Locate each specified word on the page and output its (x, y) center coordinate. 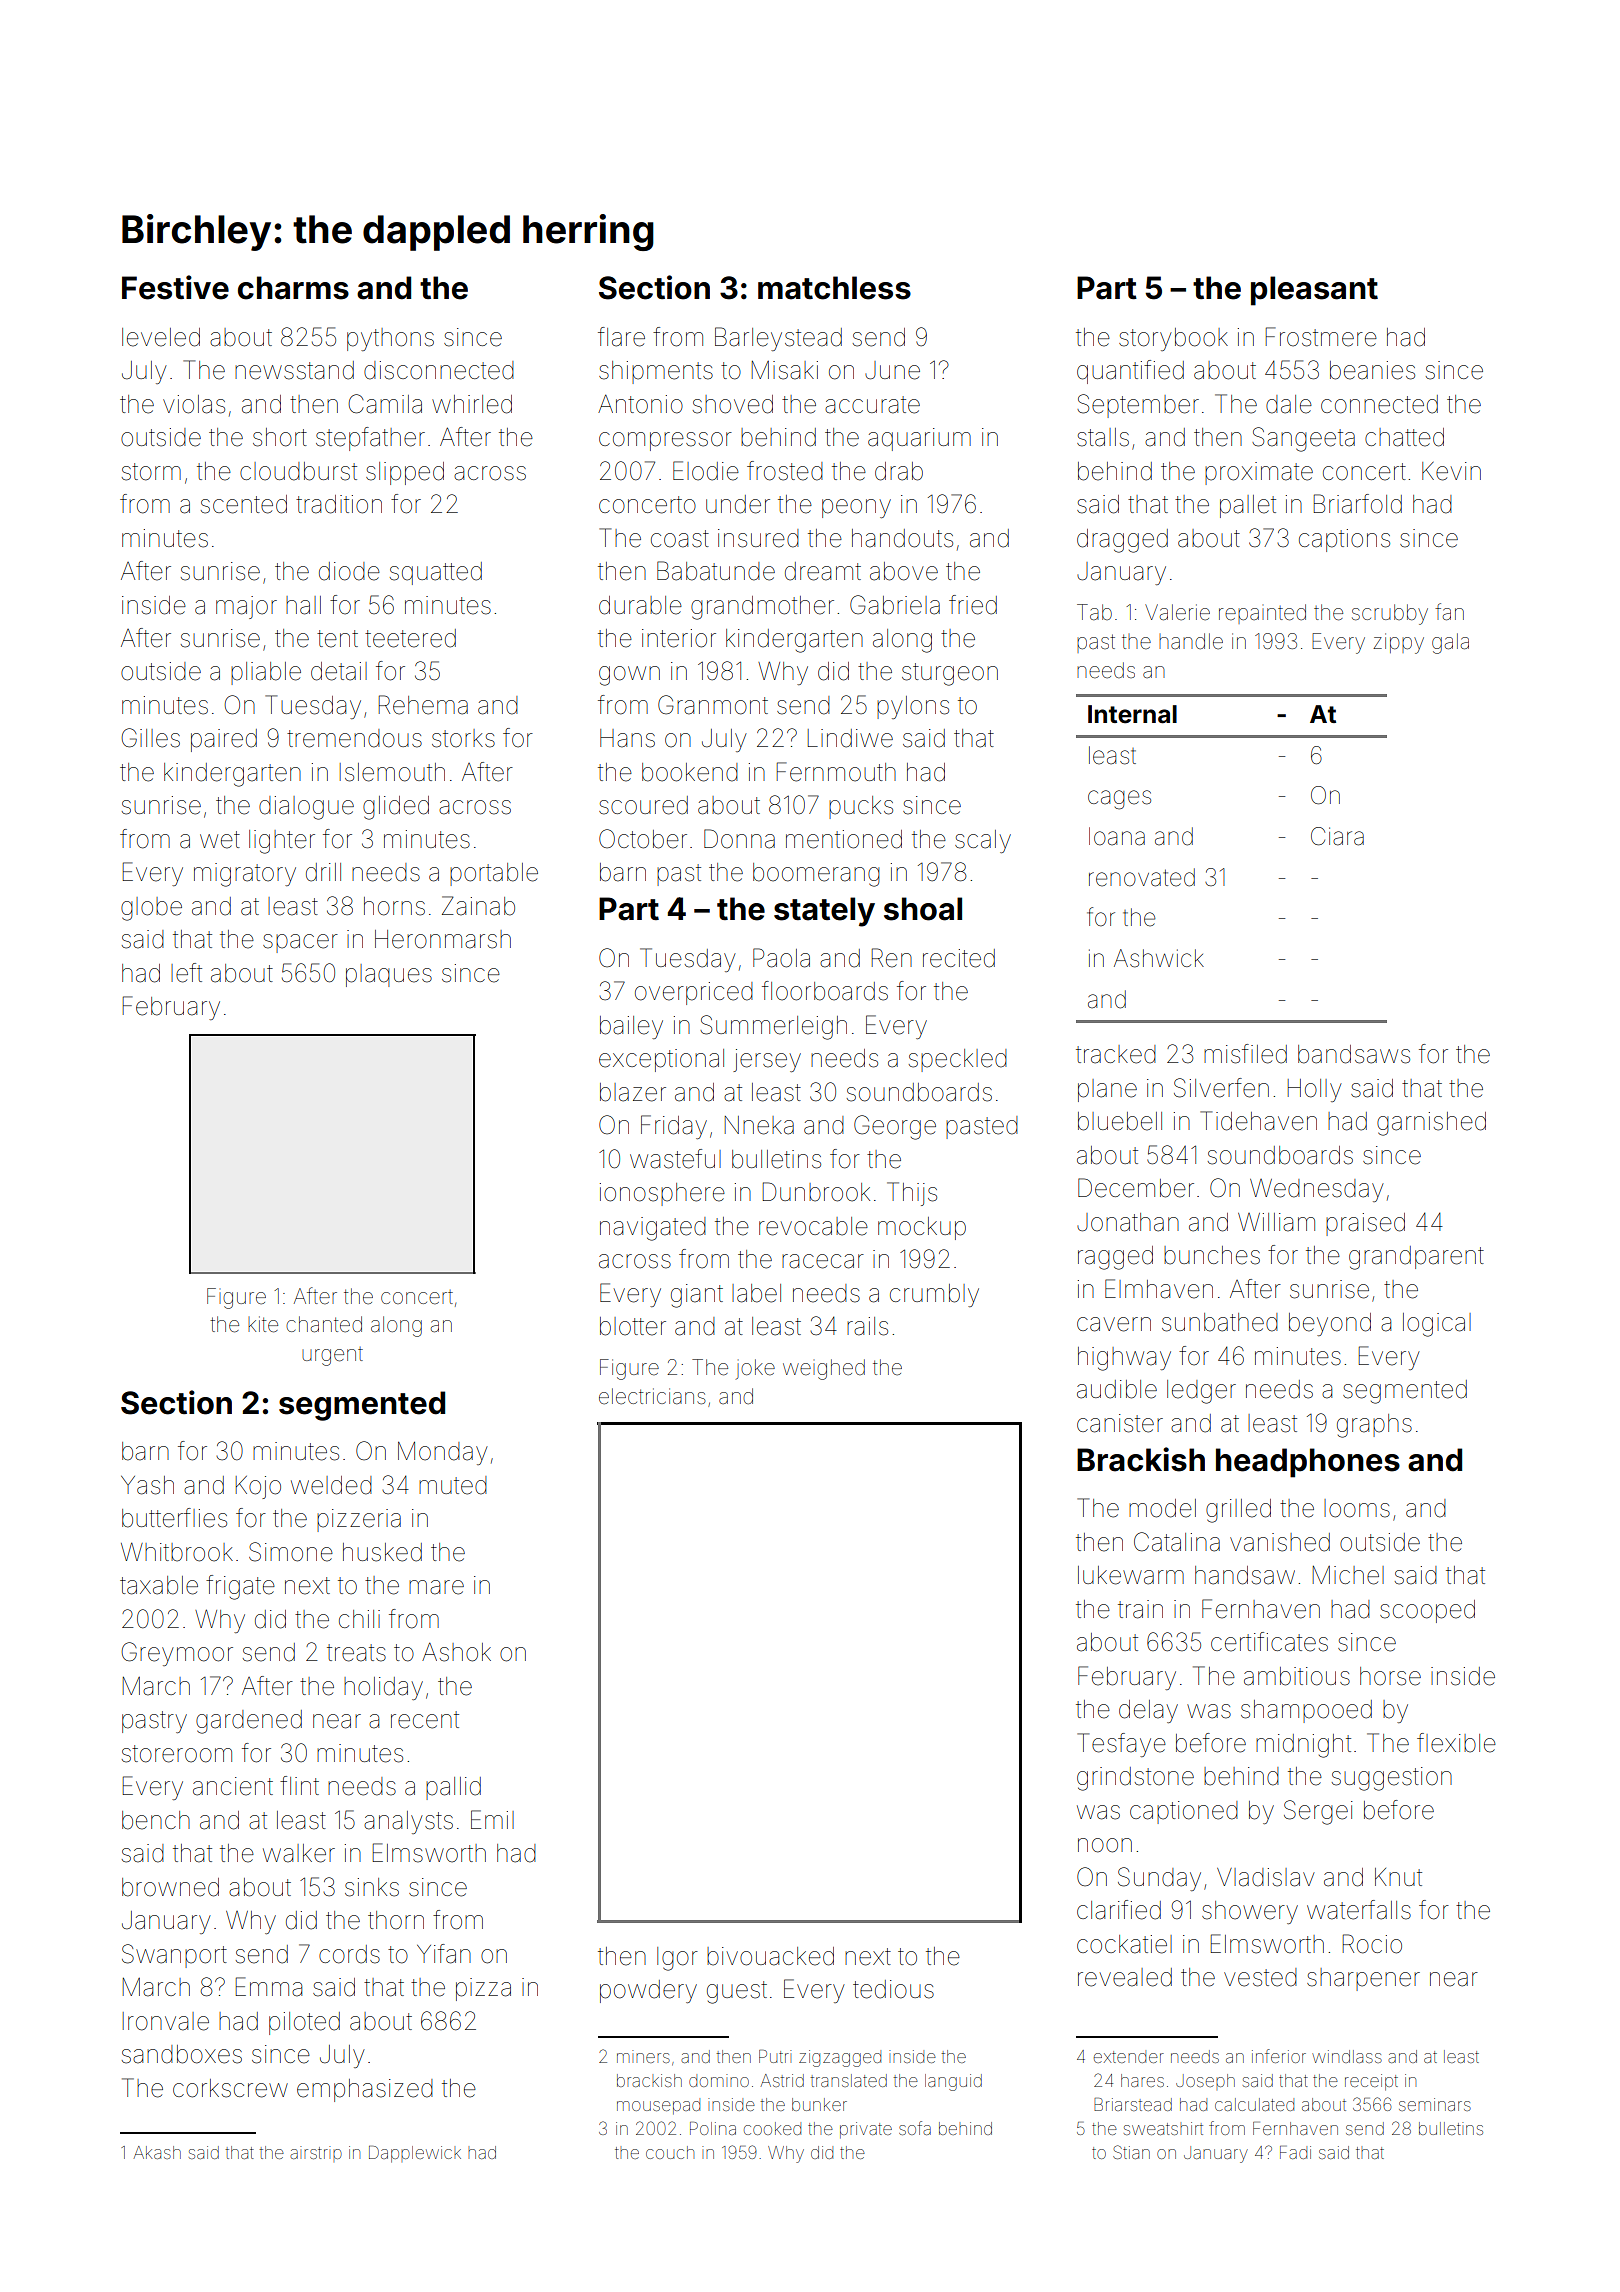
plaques (389, 975)
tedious (893, 1989)
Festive (175, 287)
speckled (958, 1060)
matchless (834, 288)
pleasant (1314, 291)
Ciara (1337, 836)
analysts (408, 1822)
